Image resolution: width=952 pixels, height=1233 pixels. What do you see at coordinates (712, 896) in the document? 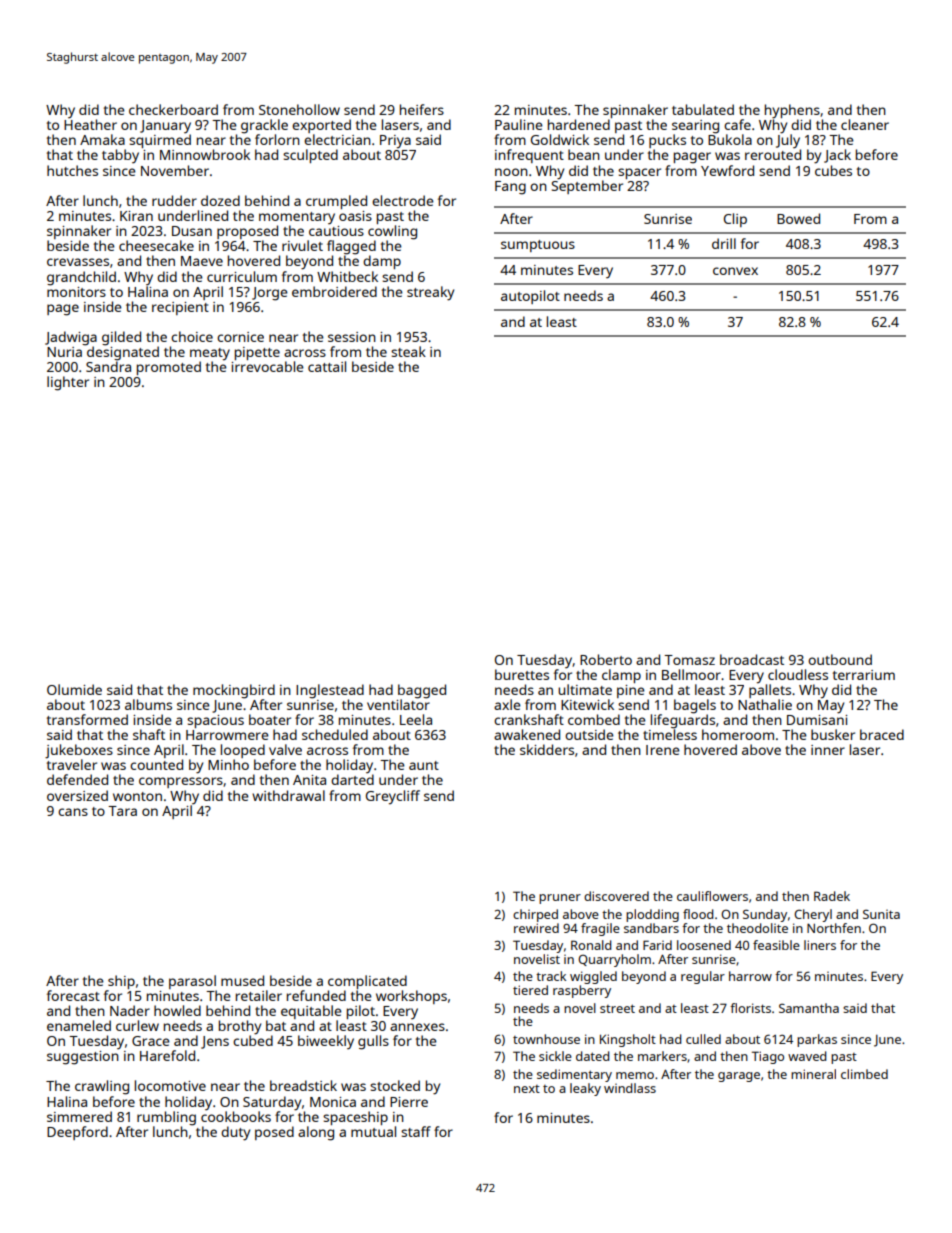
I see `cauliflowers` at bounding box center [712, 896].
